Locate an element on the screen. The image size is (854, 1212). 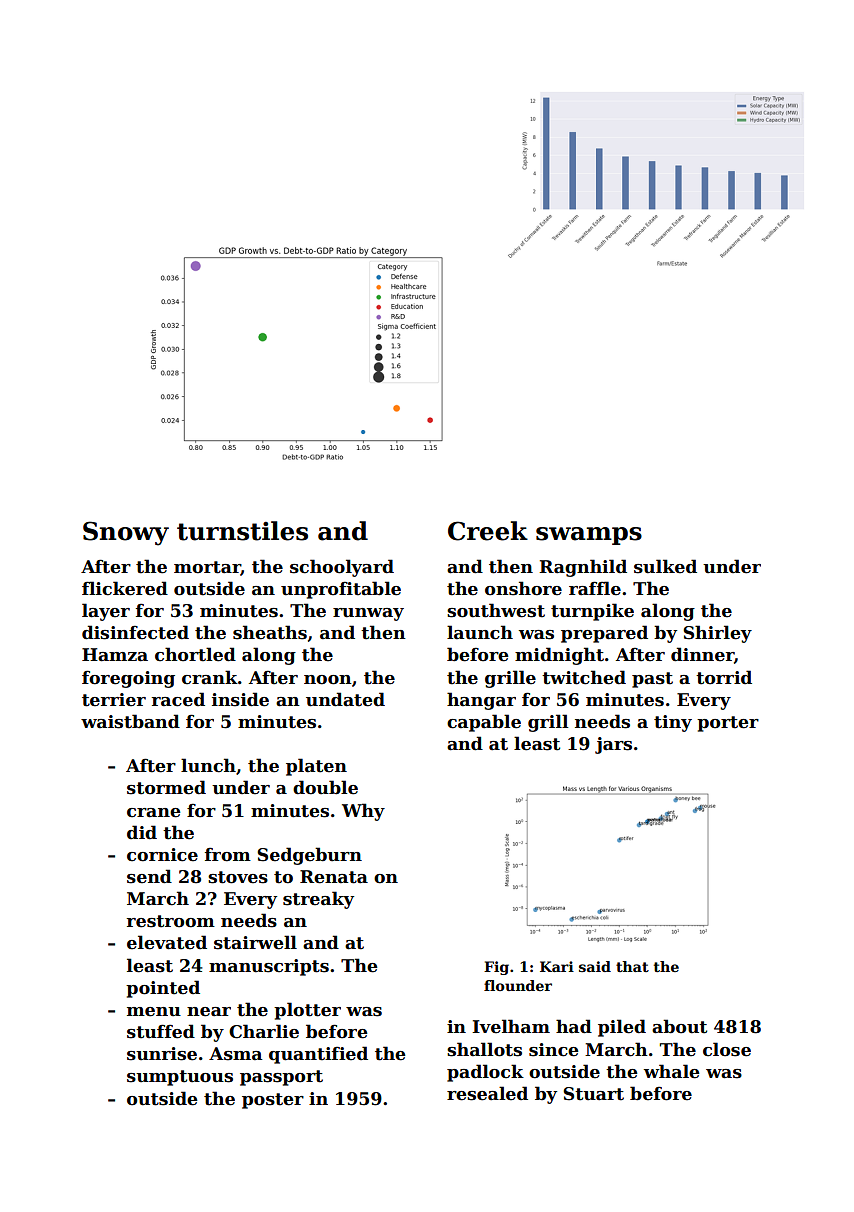
sumptuous is located at coordinates (180, 1078).
